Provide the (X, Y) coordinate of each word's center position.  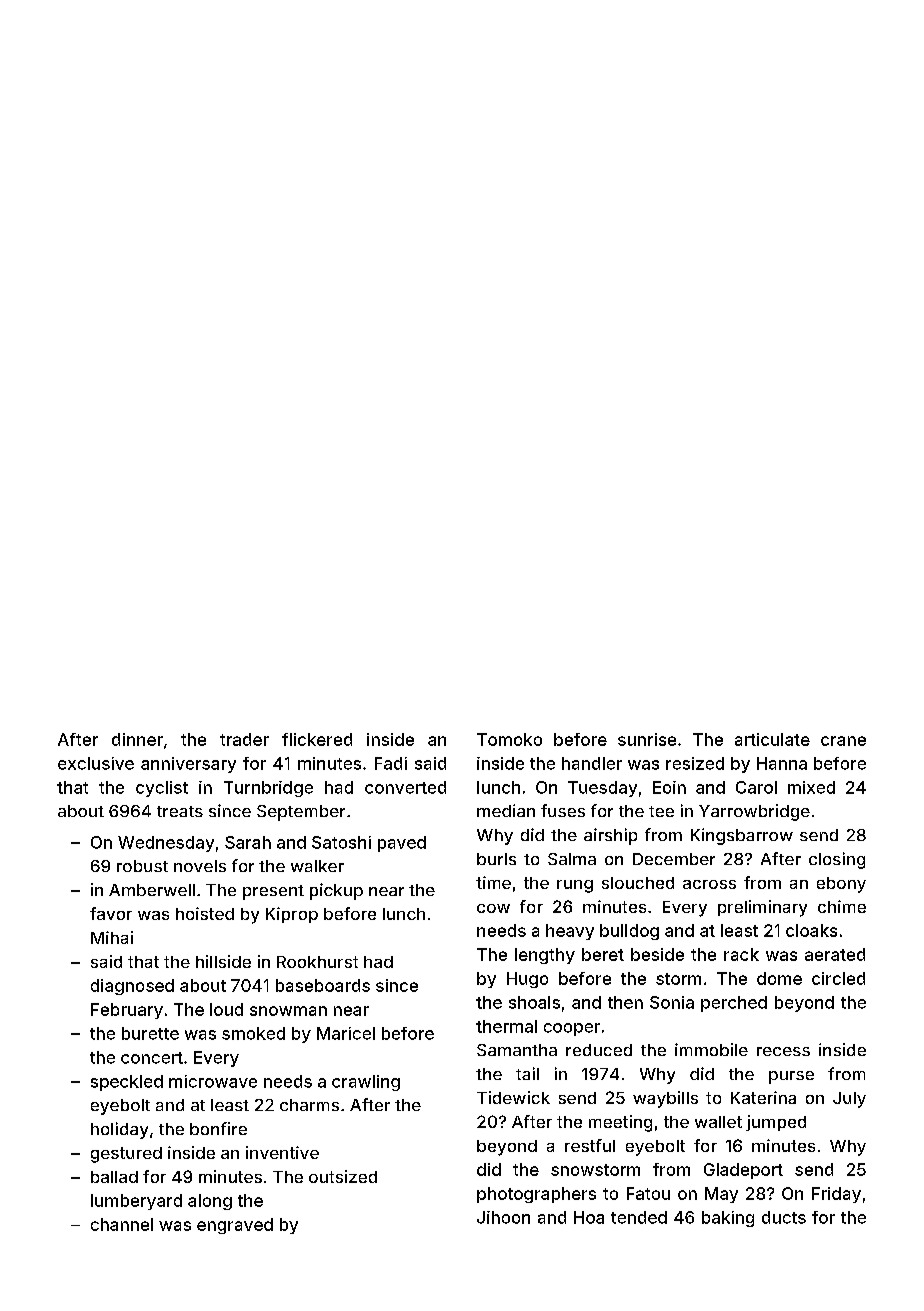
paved (402, 844)
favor (111, 913)
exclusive (96, 763)
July (849, 1100)
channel (122, 1224)
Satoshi (341, 842)
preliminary (762, 908)
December (674, 859)
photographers (536, 1195)
